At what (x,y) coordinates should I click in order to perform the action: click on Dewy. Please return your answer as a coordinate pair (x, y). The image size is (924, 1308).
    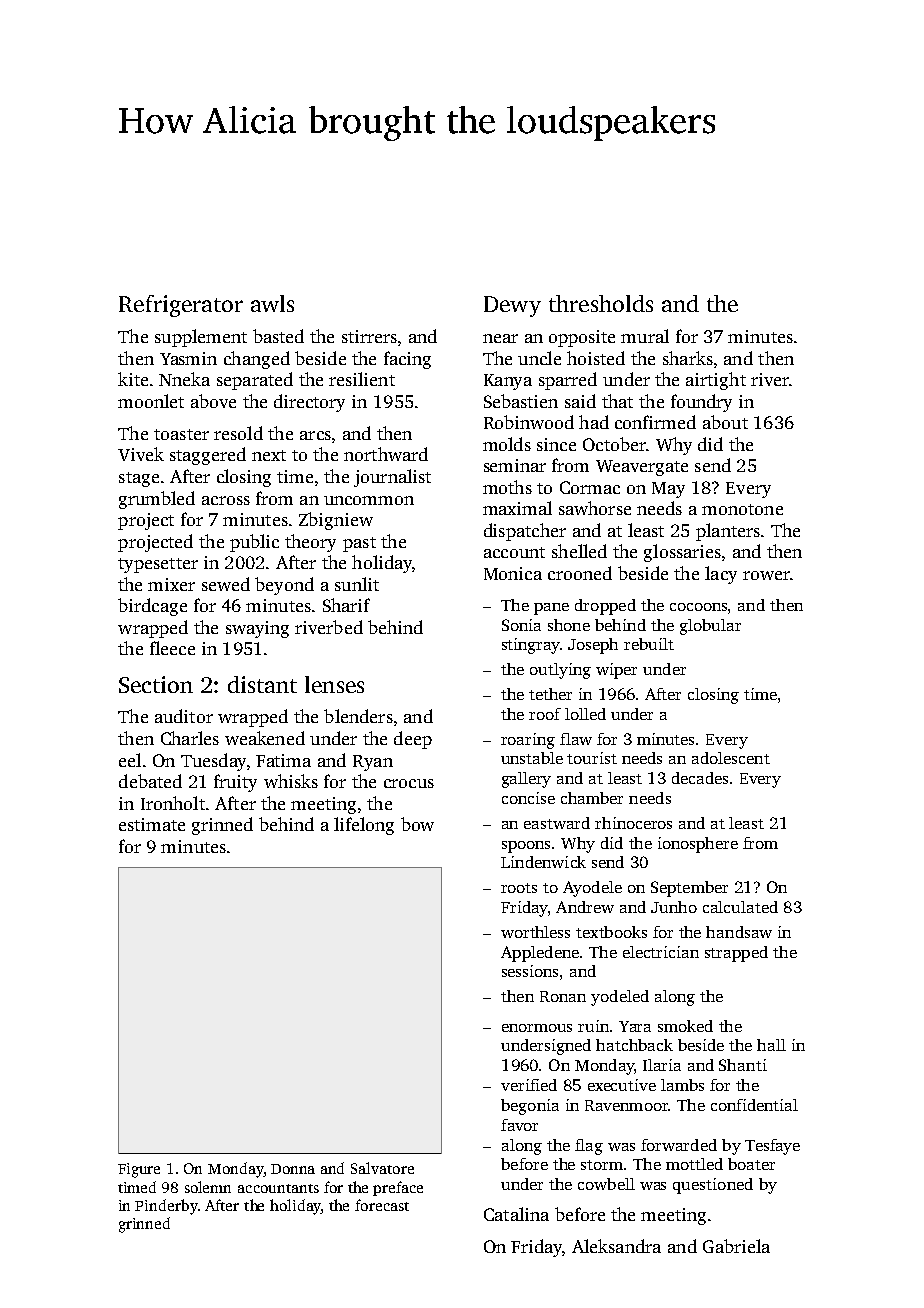
    Looking at the image, I should click on (512, 306).
